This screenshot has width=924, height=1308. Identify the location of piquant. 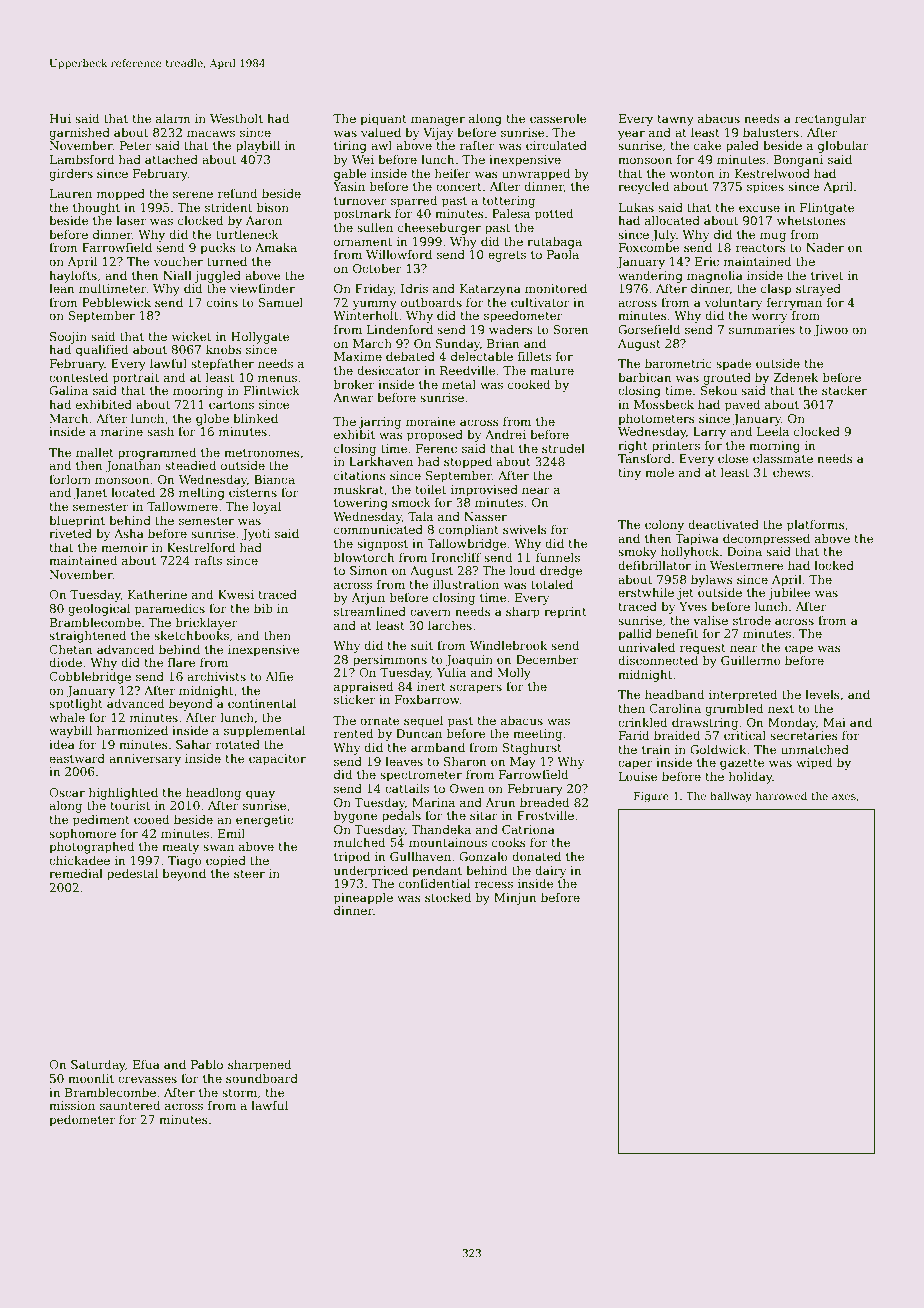
(383, 120).
